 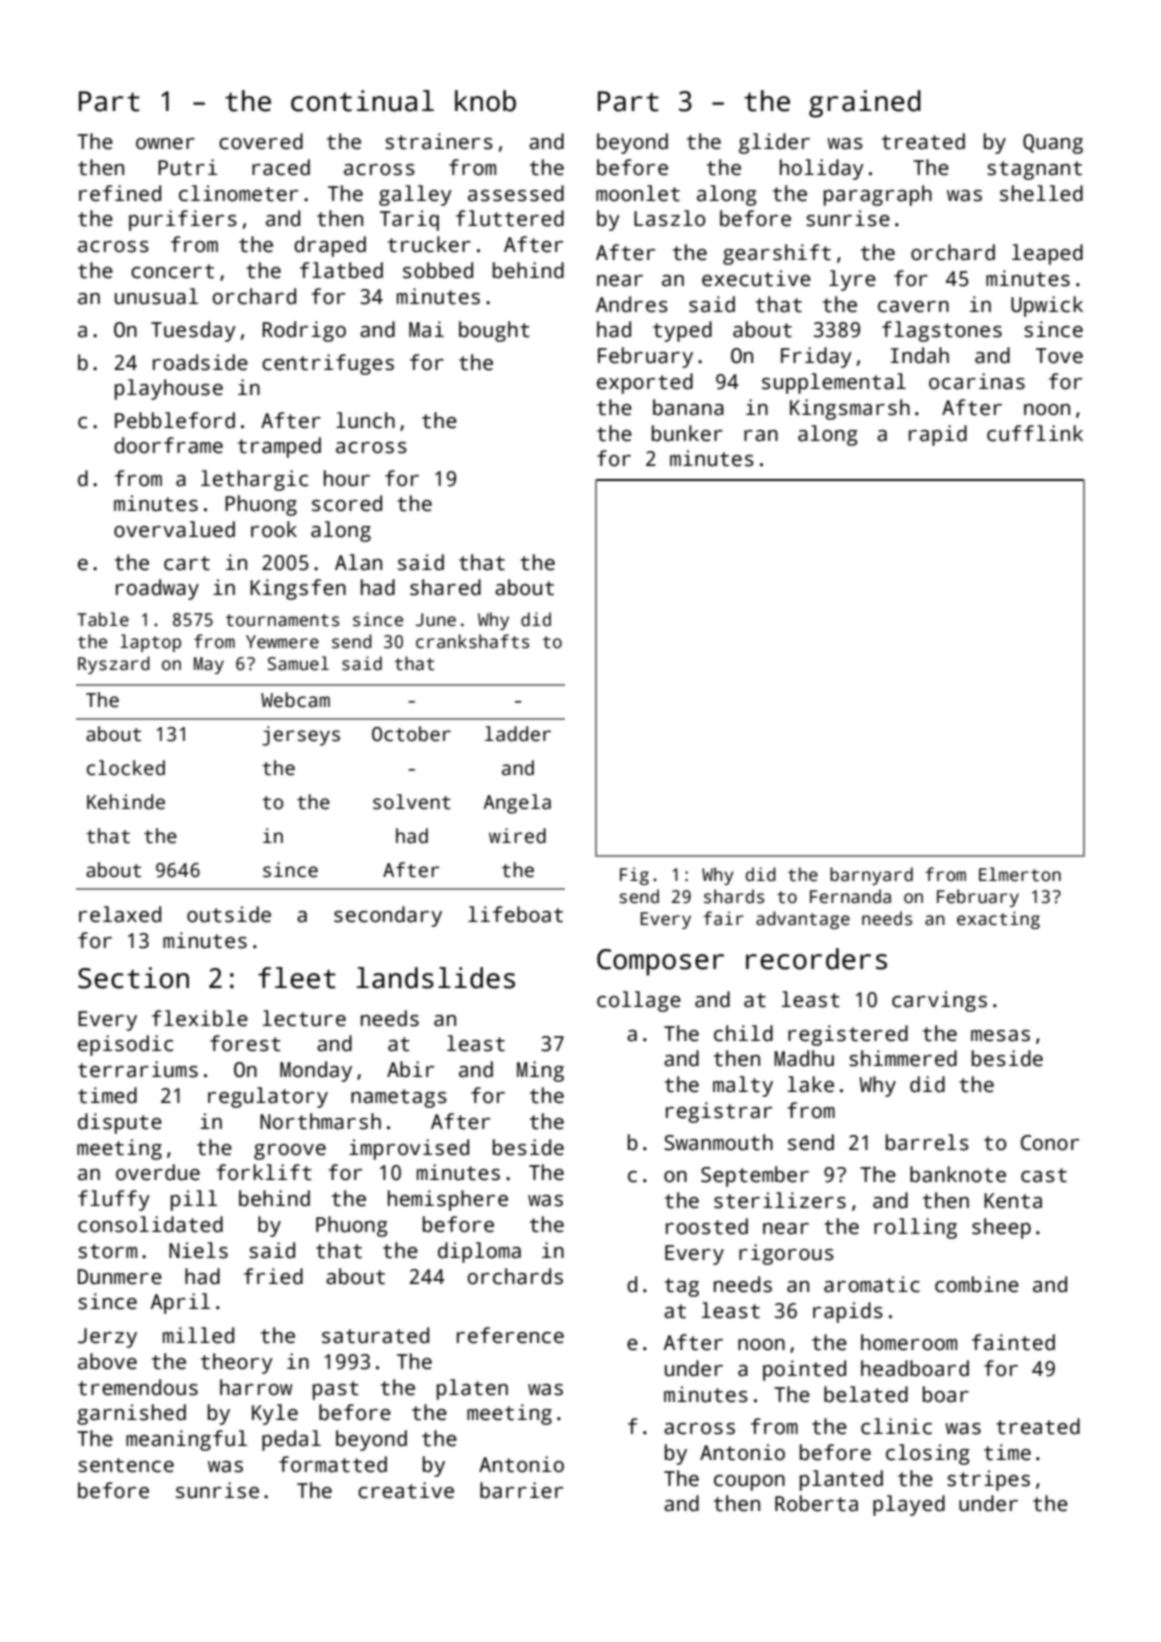 I want to click on ocarinas, so click(x=977, y=381).
